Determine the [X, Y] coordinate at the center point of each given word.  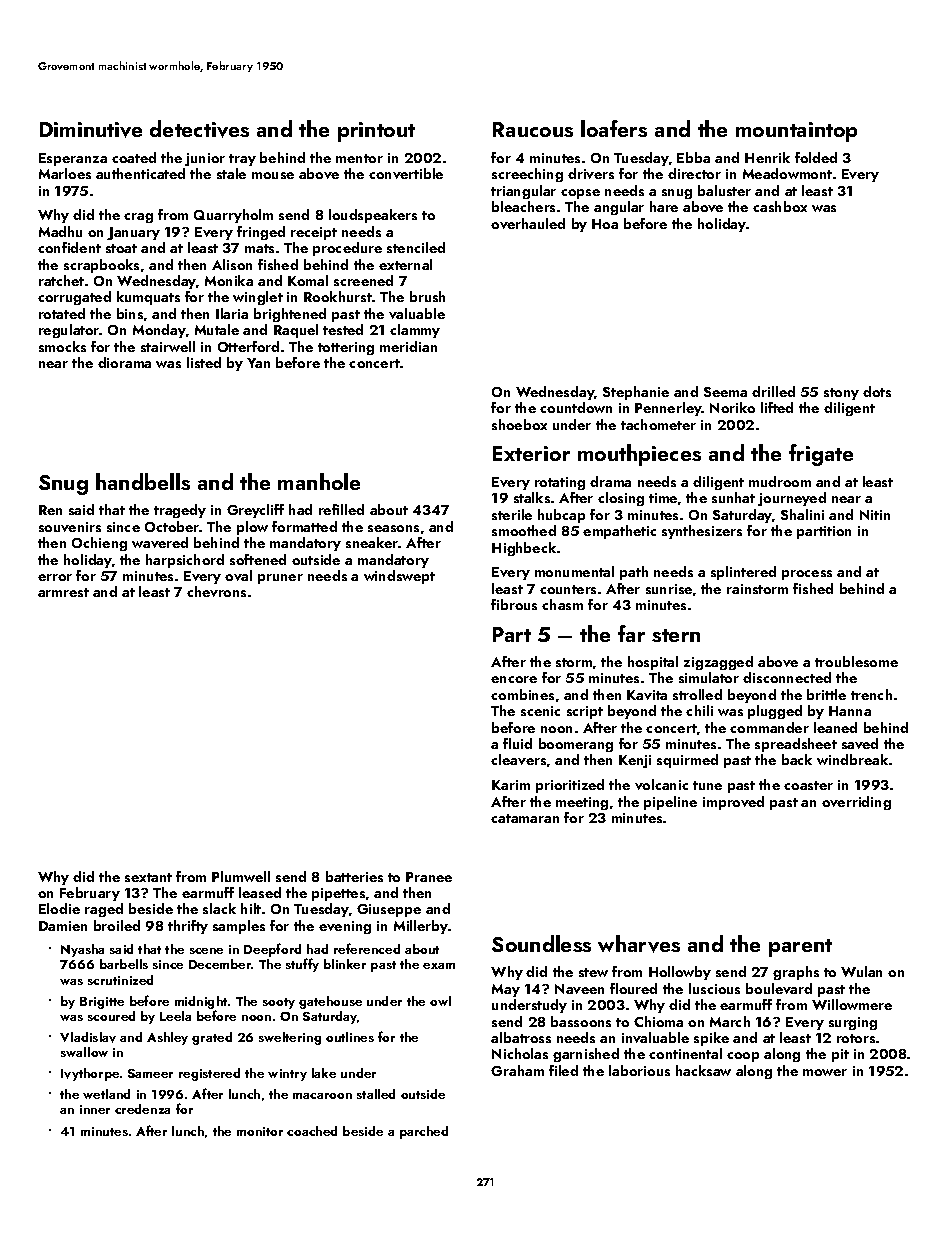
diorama [124, 362]
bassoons [581, 1021]
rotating [560, 483]
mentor [359, 158]
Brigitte [102, 1003]
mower [825, 1072]
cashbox [780, 206]
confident [69, 247]
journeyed [792, 499]
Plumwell [241, 876]
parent [800, 948]
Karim [511, 785]
